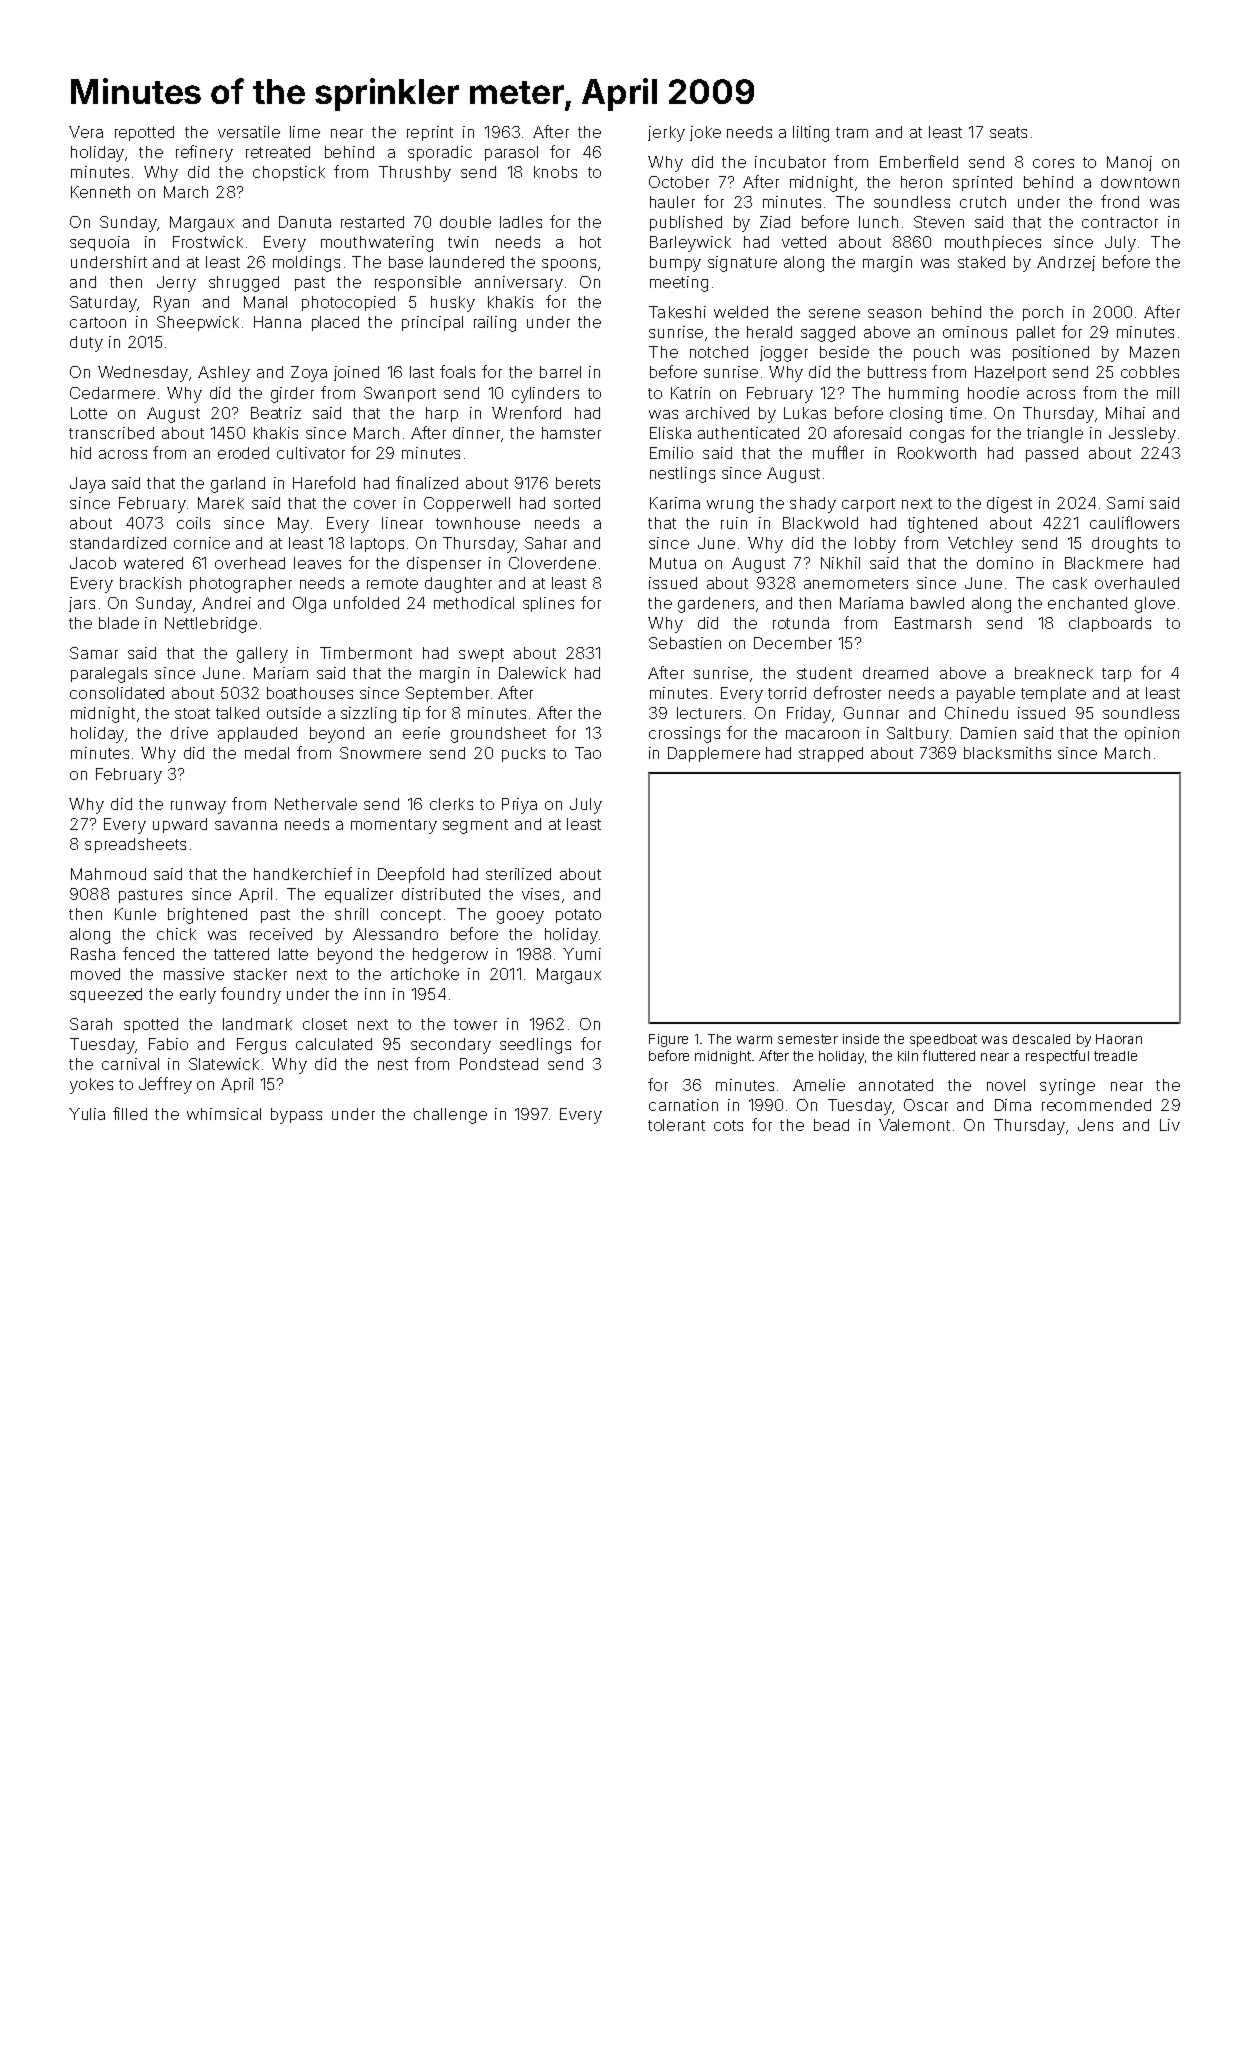 This screenshot has height=2059, width=1250. I want to click on rotunda, so click(801, 623).
